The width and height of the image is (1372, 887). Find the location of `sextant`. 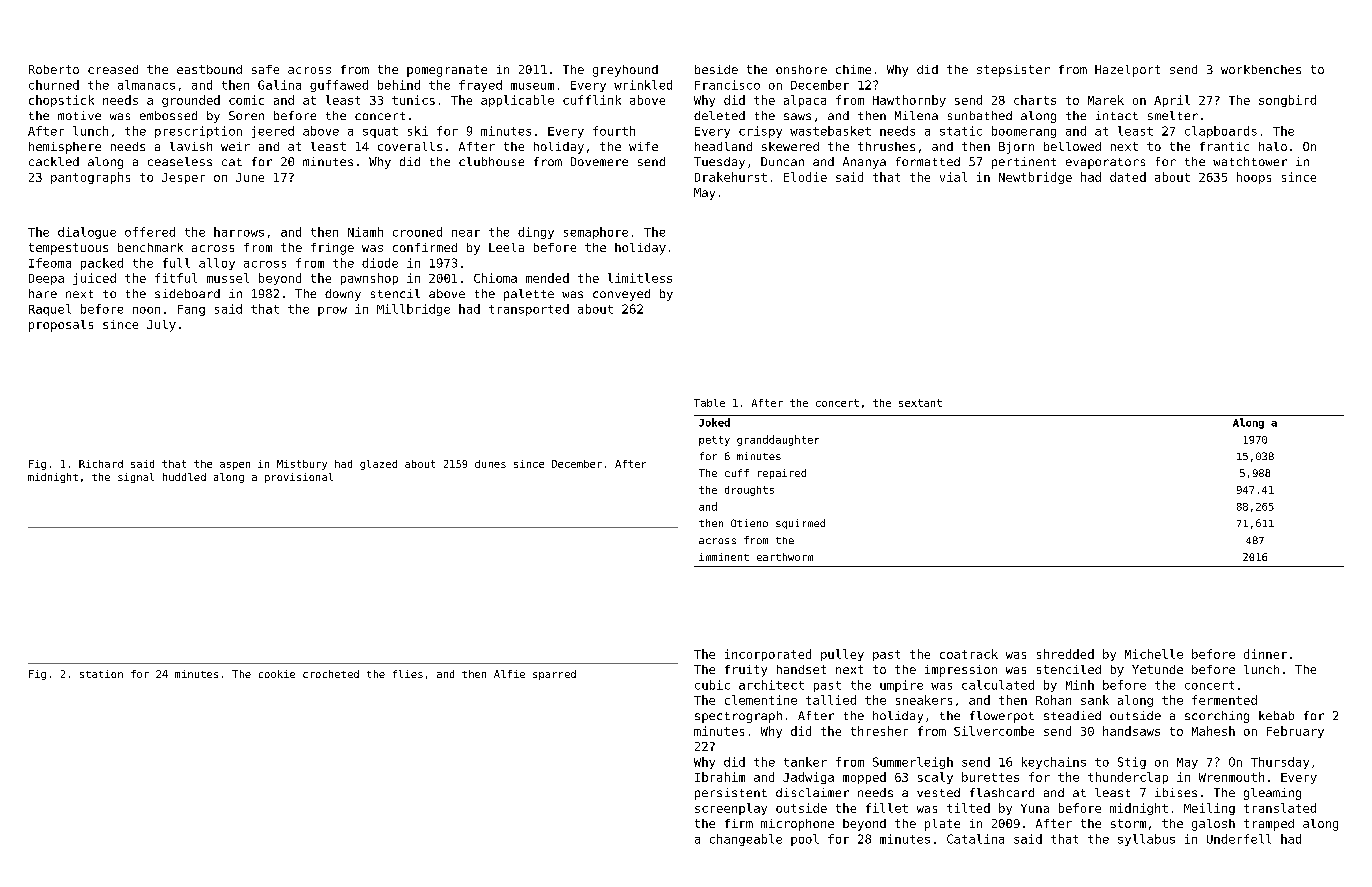

sextant is located at coordinates (920, 403).
